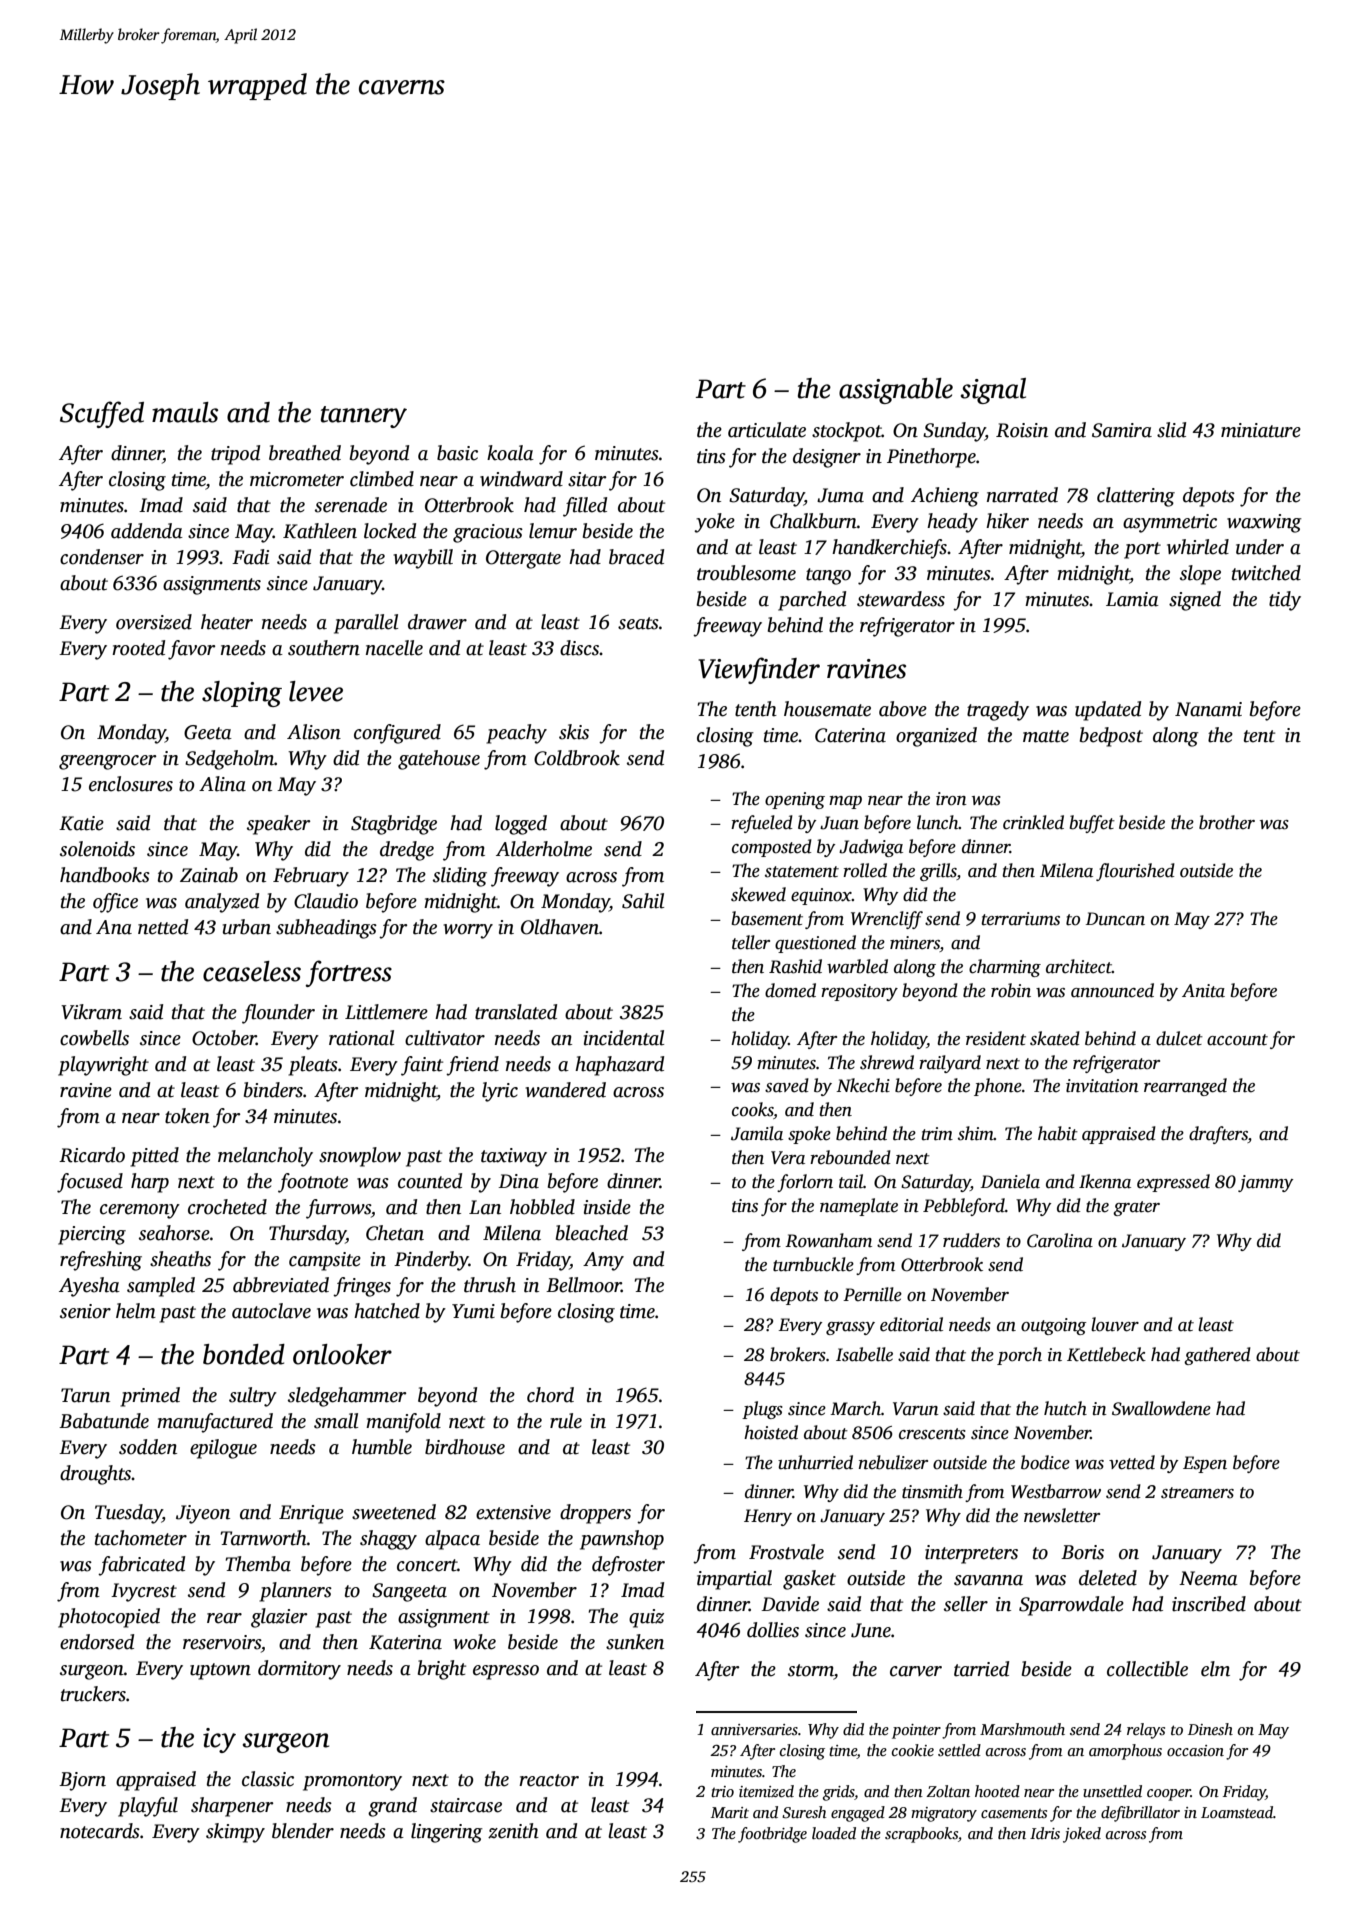 This screenshot has height=1924, width=1361. Describe the element at coordinates (574, 732) in the screenshot. I see `skis` at that location.
